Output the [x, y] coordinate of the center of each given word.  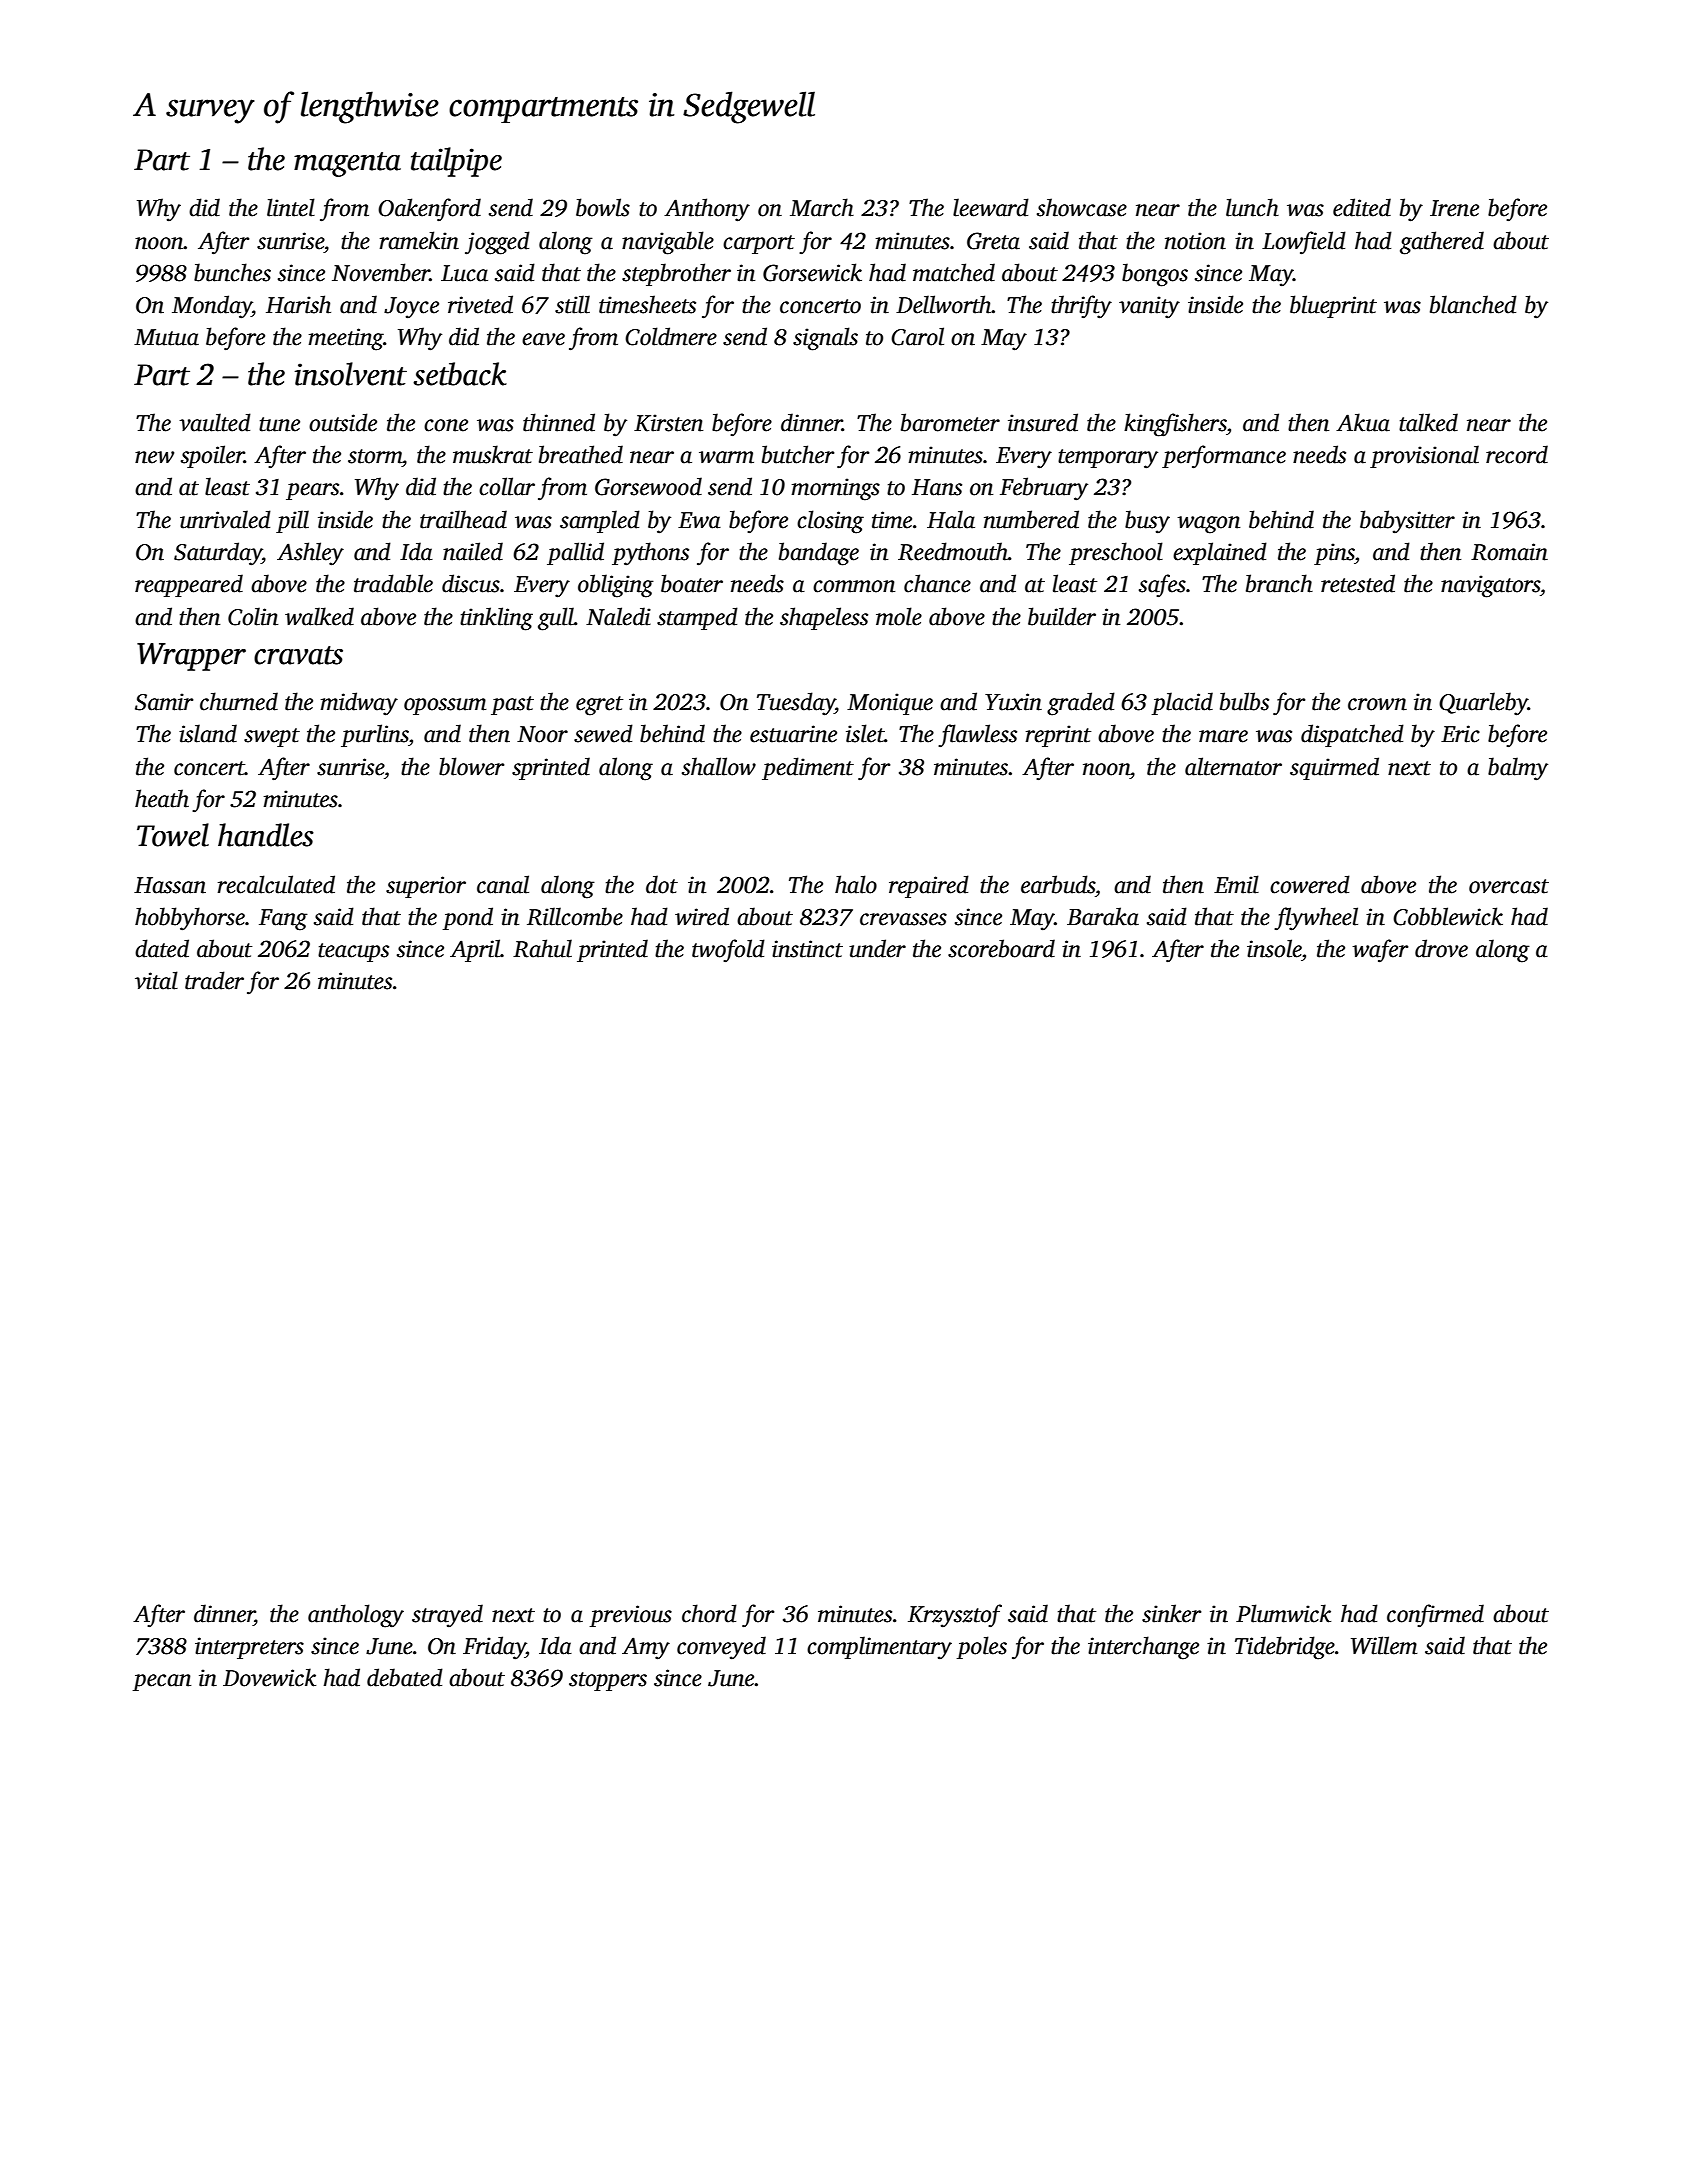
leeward [991, 207]
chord [709, 1613]
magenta [347, 164]
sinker [1172, 1613]
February [1044, 489]
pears [312, 491]
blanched [1473, 304]
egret [599, 706]
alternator [1233, 766]
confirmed [1435, 1615]
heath [162, 798]
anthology [356, 1616]
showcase [1082, 207]
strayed [447, 1616]
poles [981, 1647]
